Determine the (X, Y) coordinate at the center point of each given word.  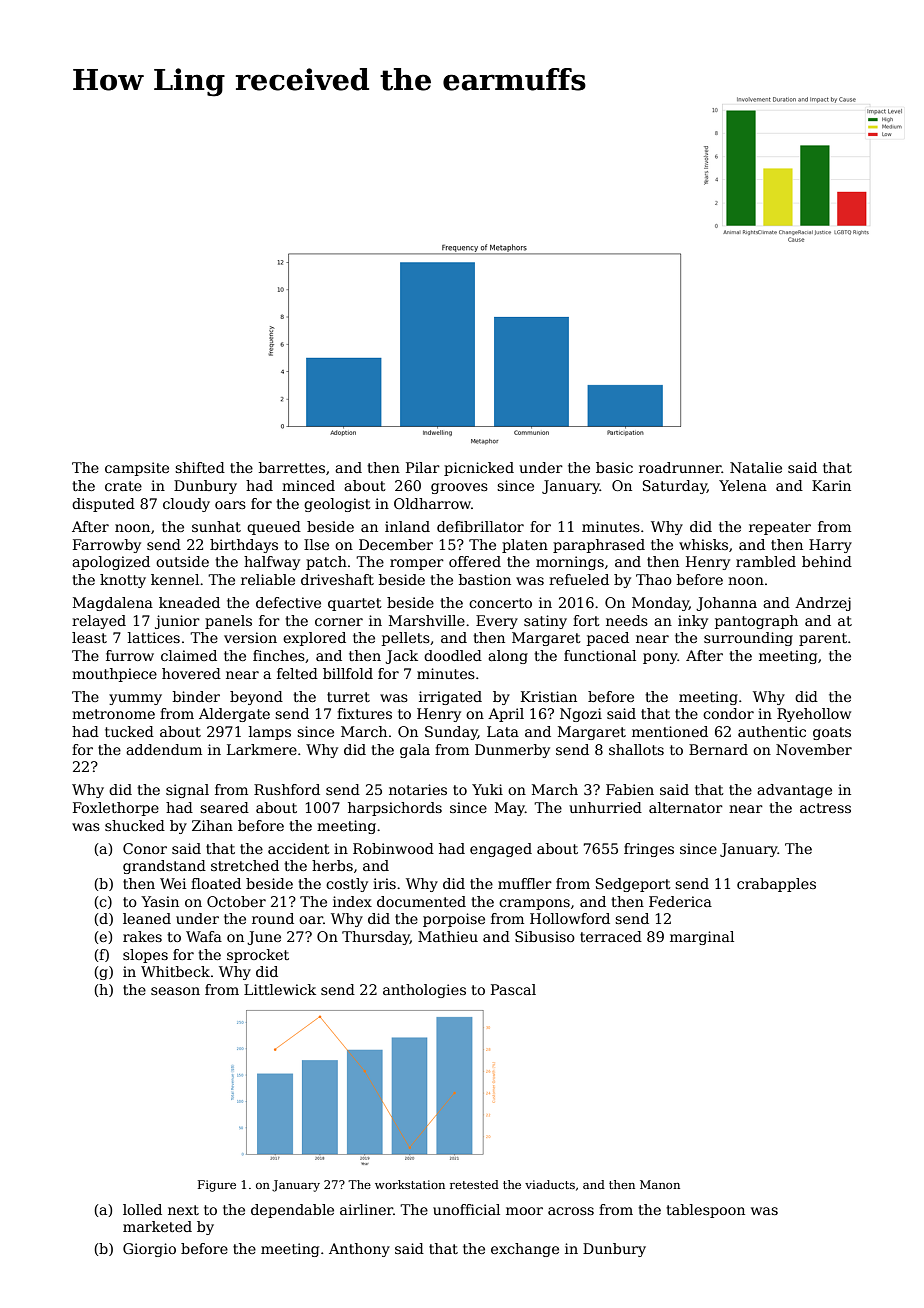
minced (308, 485)
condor (728, 713)
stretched (245, 865)
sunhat (216, 526)
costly (347, 885)
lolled (142, 1209)
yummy (135, 699)
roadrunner (680, 467)
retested (474, 1184)
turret (348, 697)
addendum (164, 749)
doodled (453, 655)
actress (825, 808)
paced (608, 639)
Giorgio (149, 1250)
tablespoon (705, 1211)
